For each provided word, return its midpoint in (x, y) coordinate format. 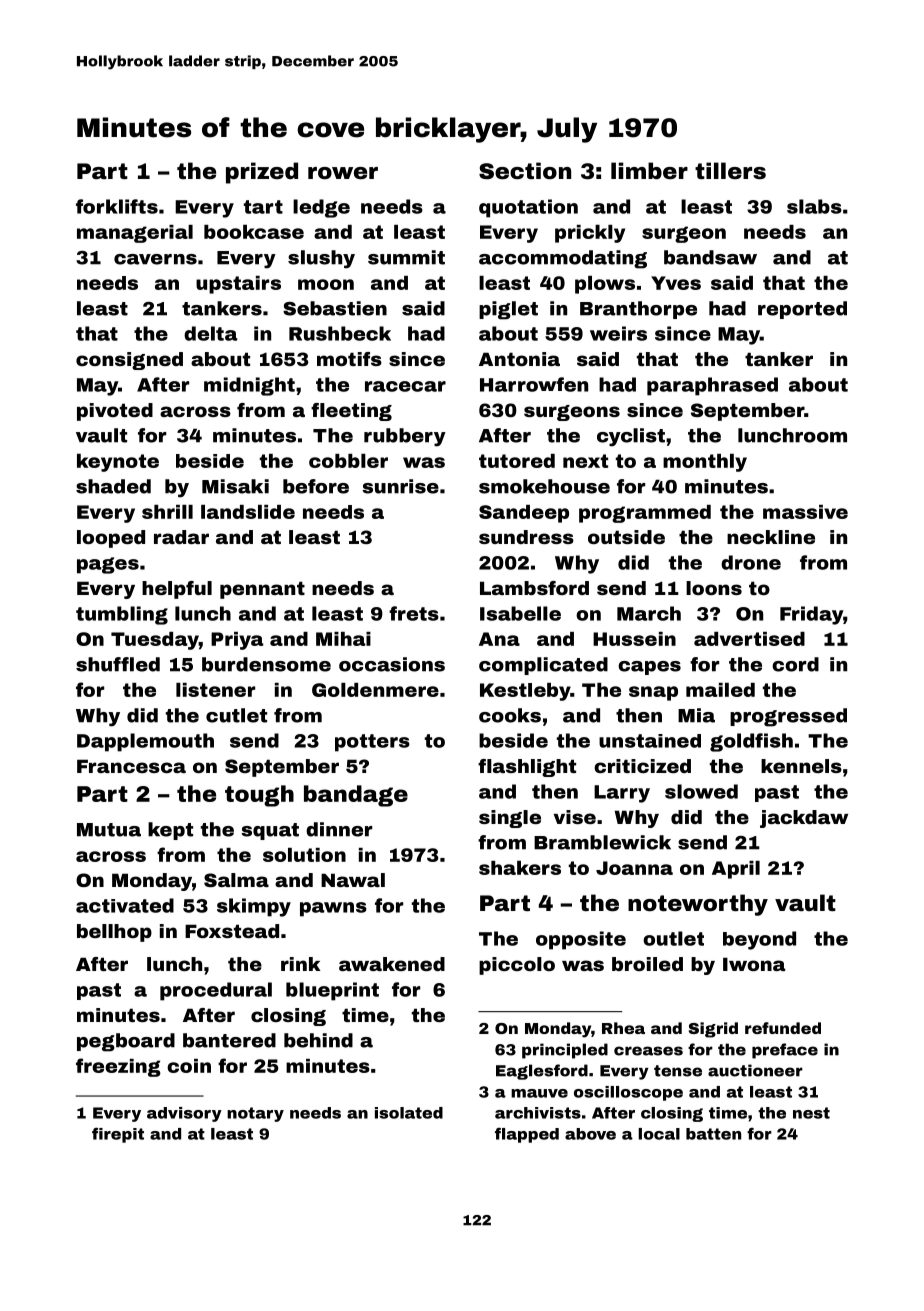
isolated (409, 1113)
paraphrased (712, 386)
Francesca (131, 766)
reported (802, 310)
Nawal (353, 880)
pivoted (115, 412)
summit (406, 257)
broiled (647, 964)
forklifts (117, 206)
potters (372, 743)
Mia (696, 715)
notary (255, 1114)
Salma (236, 880)
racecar (405, 386)
